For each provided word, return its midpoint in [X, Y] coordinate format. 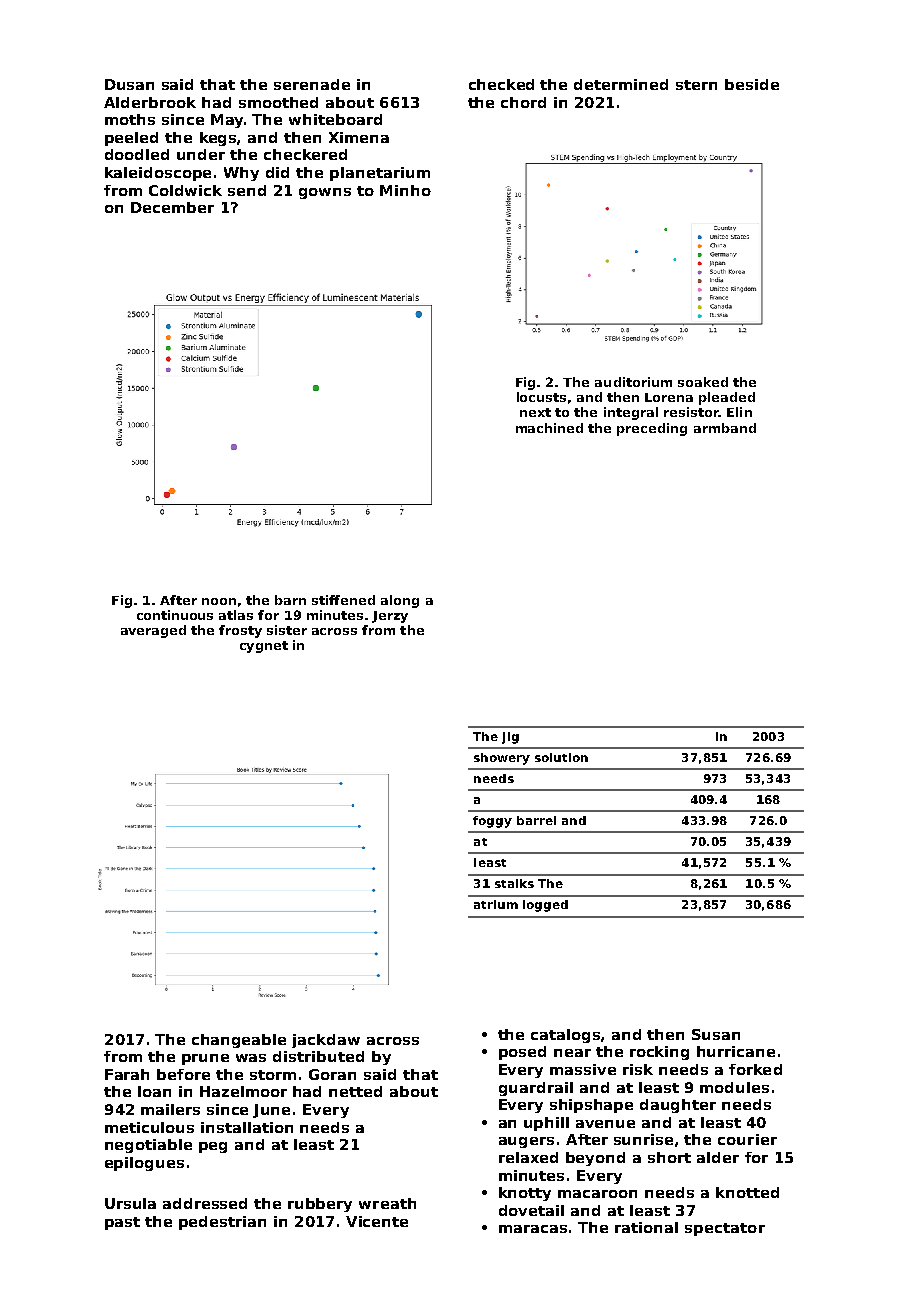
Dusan [129, 84]
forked [755, 1069]
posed [522, 1053]
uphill [546, 1124]
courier [747, 1139]
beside [752, 84]
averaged [153, 631]
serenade [312, 84]
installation [247, 1127]
